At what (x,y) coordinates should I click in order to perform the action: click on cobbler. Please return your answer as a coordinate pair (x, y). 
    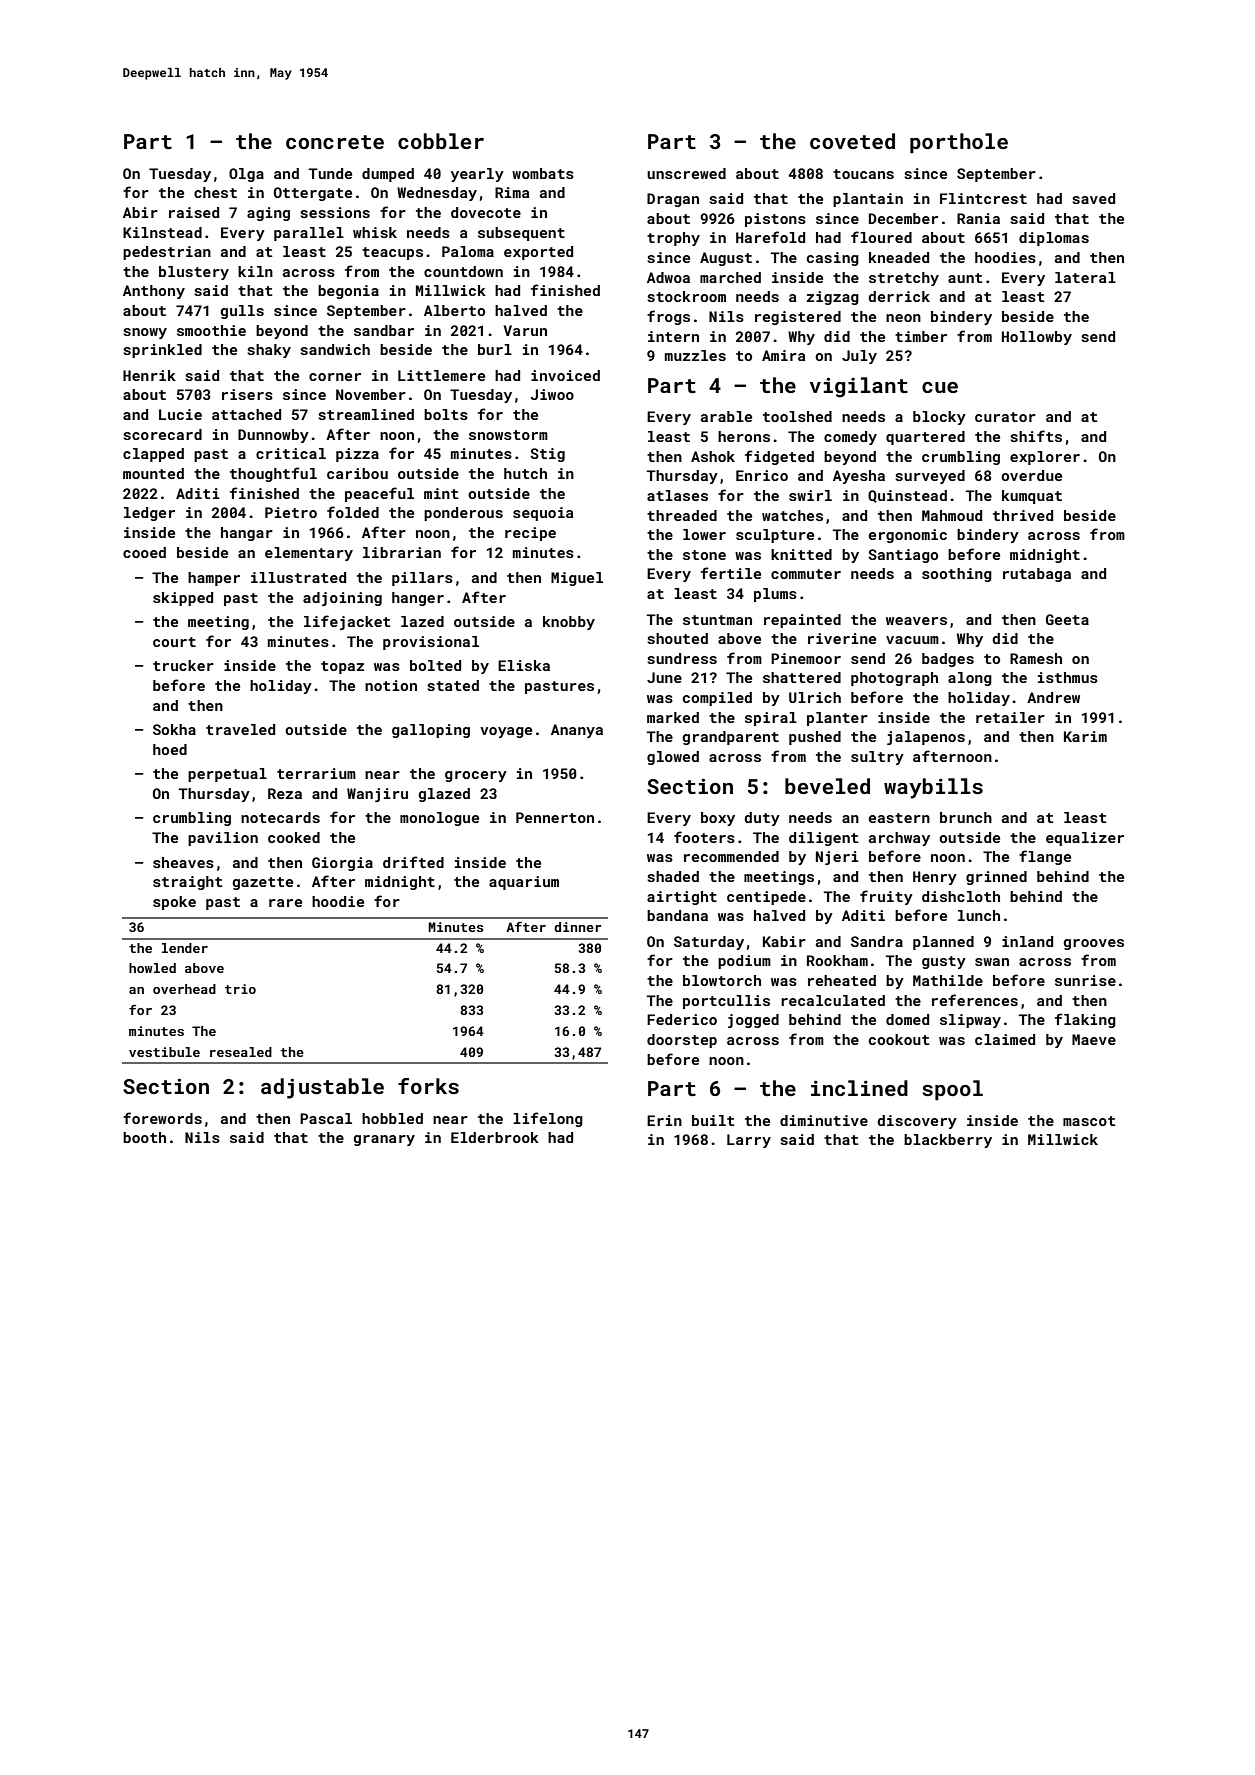
    Looking at the image, I should click on (441, 141).
